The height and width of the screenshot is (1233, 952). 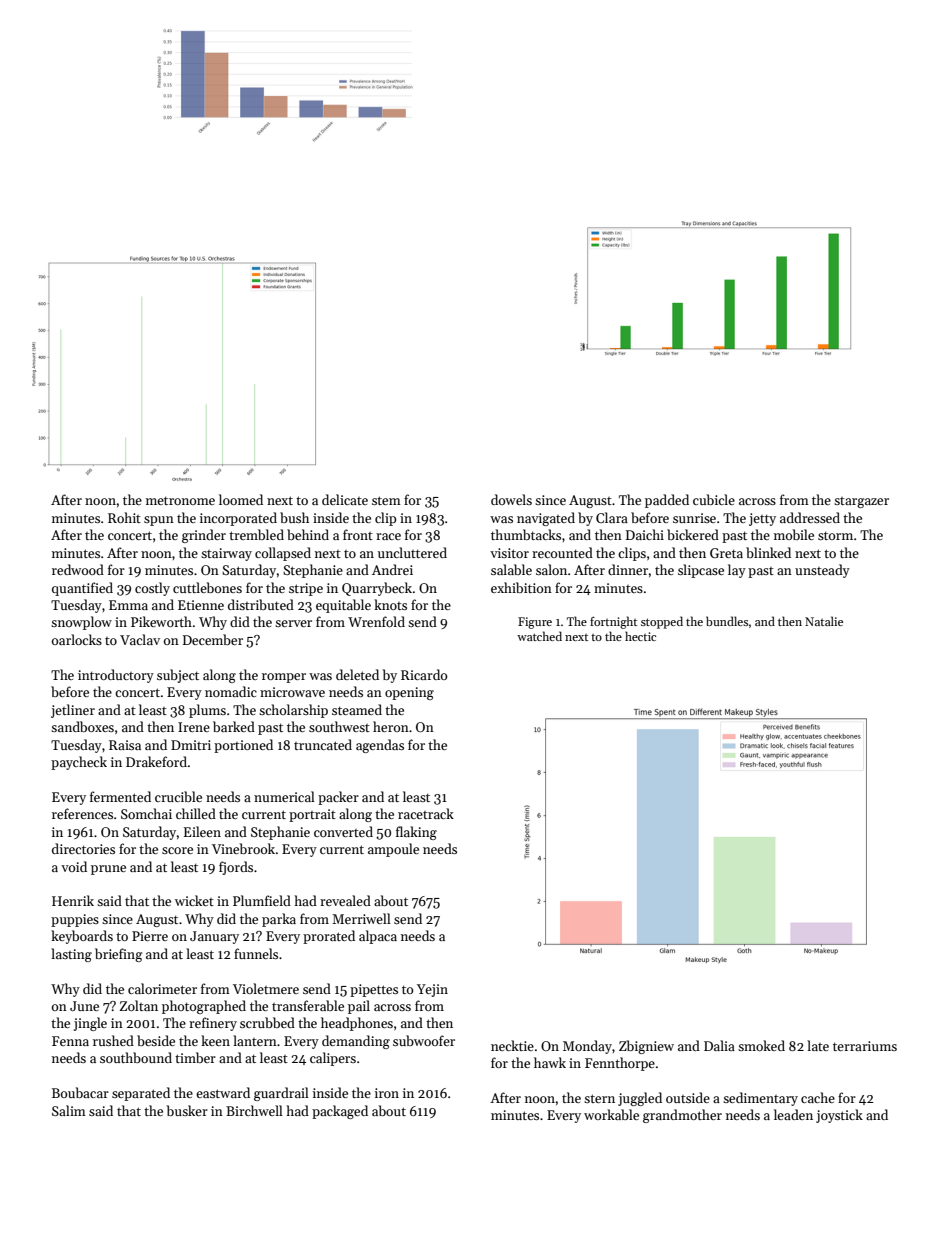 I want to click on flaking, so click(x=416, y=833).
